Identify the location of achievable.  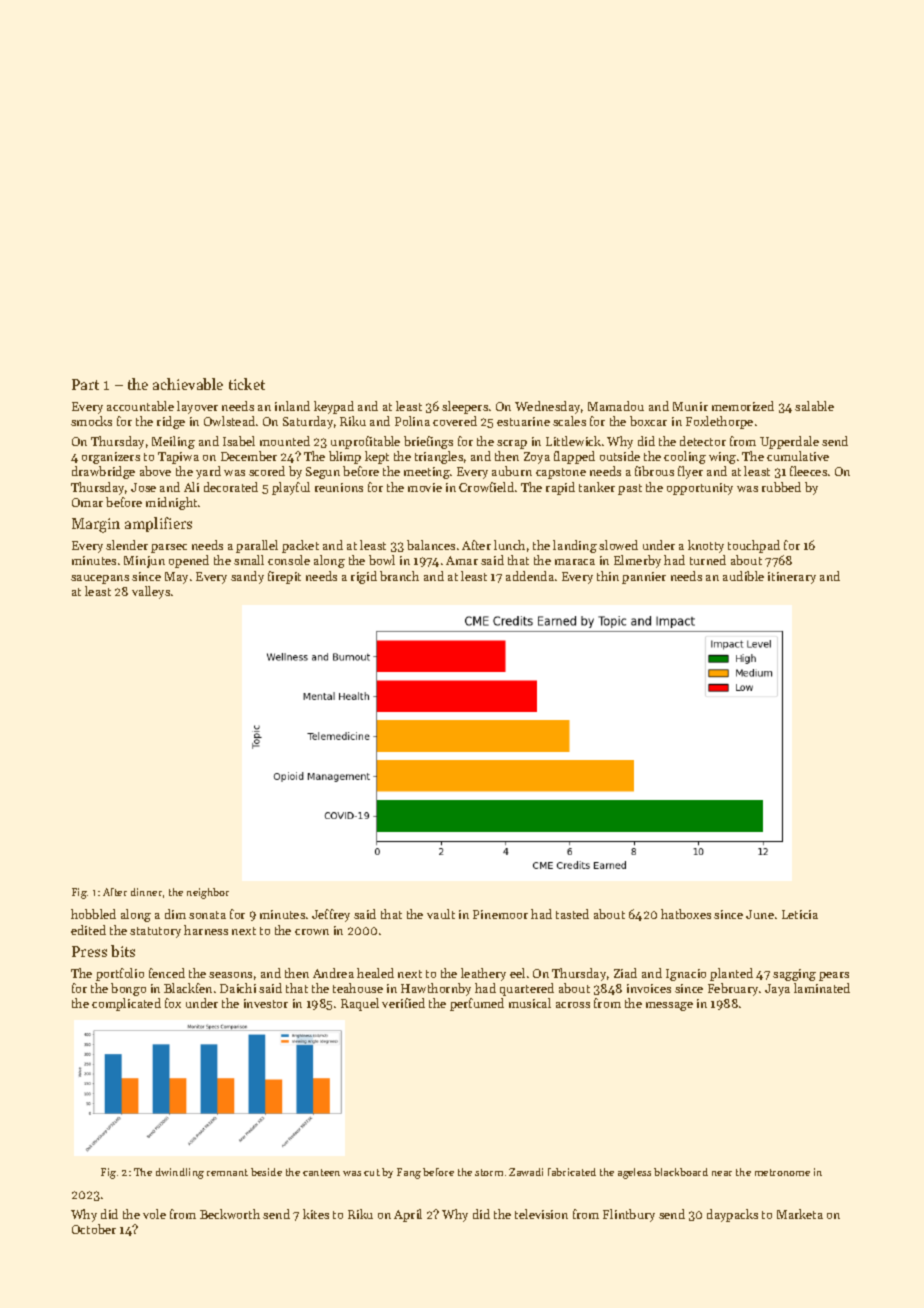
(188, 384).
